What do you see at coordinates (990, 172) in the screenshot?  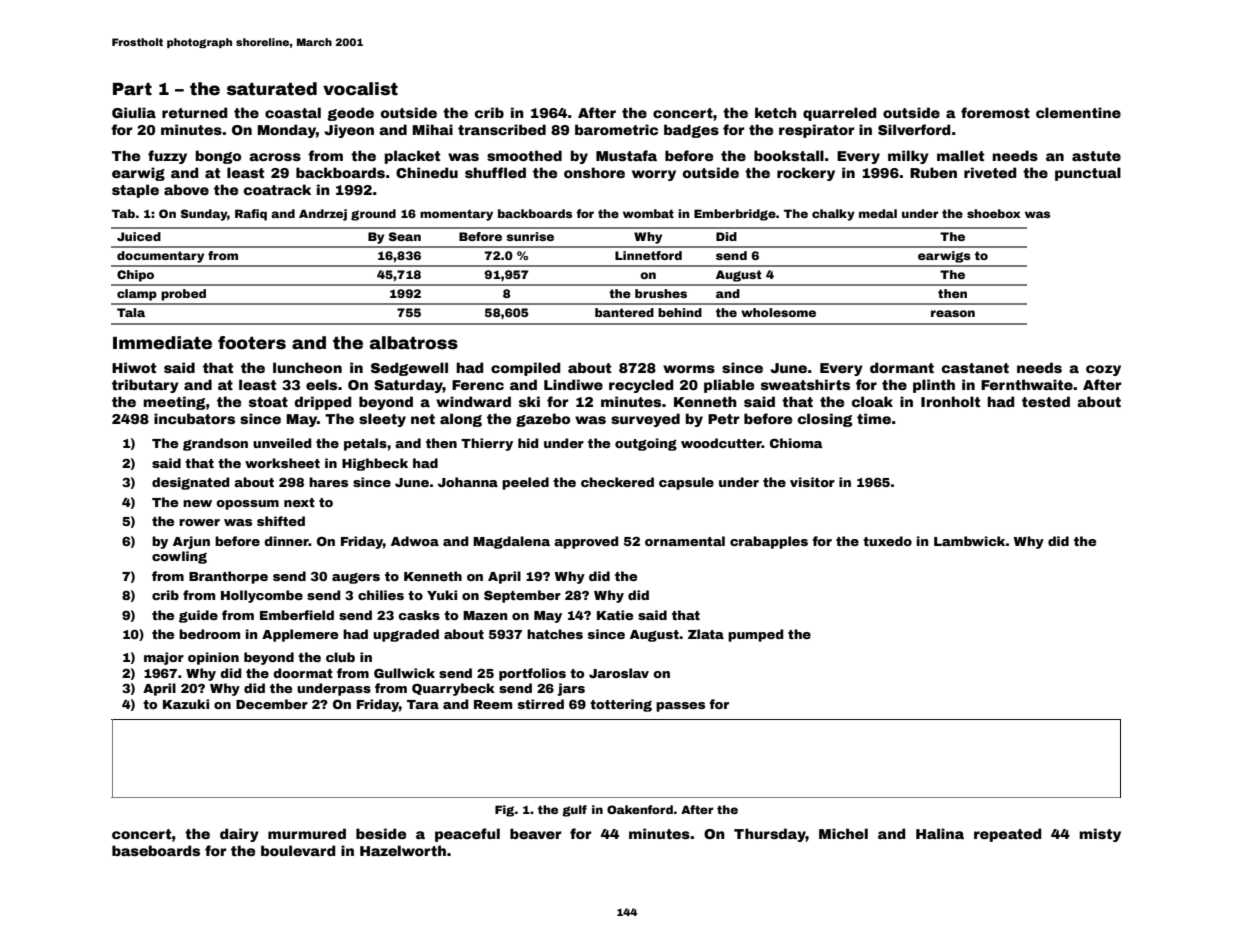 I see `riveted` at bounding box center [990, 172].
